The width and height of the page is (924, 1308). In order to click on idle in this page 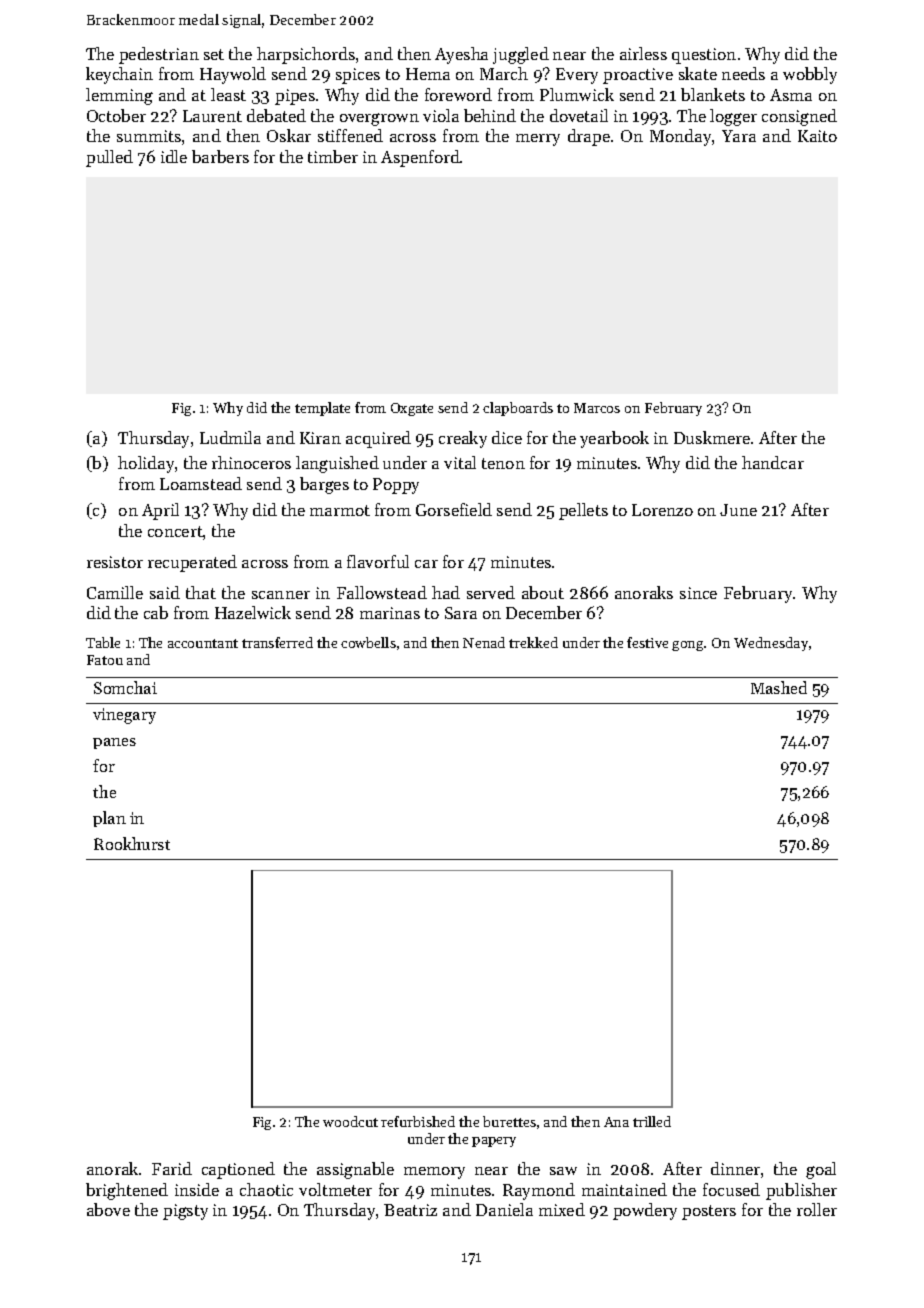, I will do `click(174, 156)`.
